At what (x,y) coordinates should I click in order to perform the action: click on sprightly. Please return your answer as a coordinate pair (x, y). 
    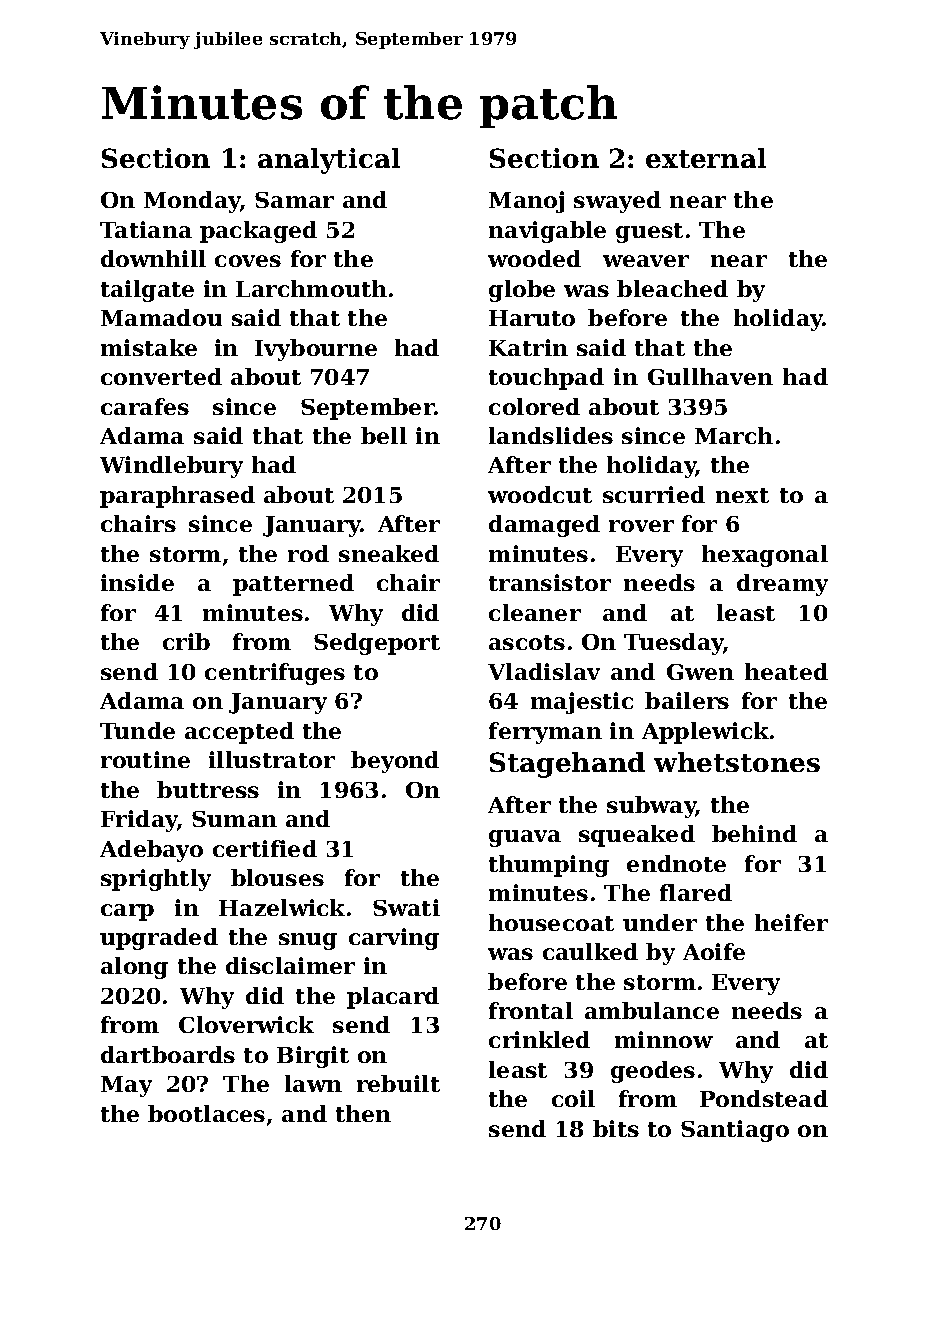
    Looking at the image, I should click on (156, 880).
